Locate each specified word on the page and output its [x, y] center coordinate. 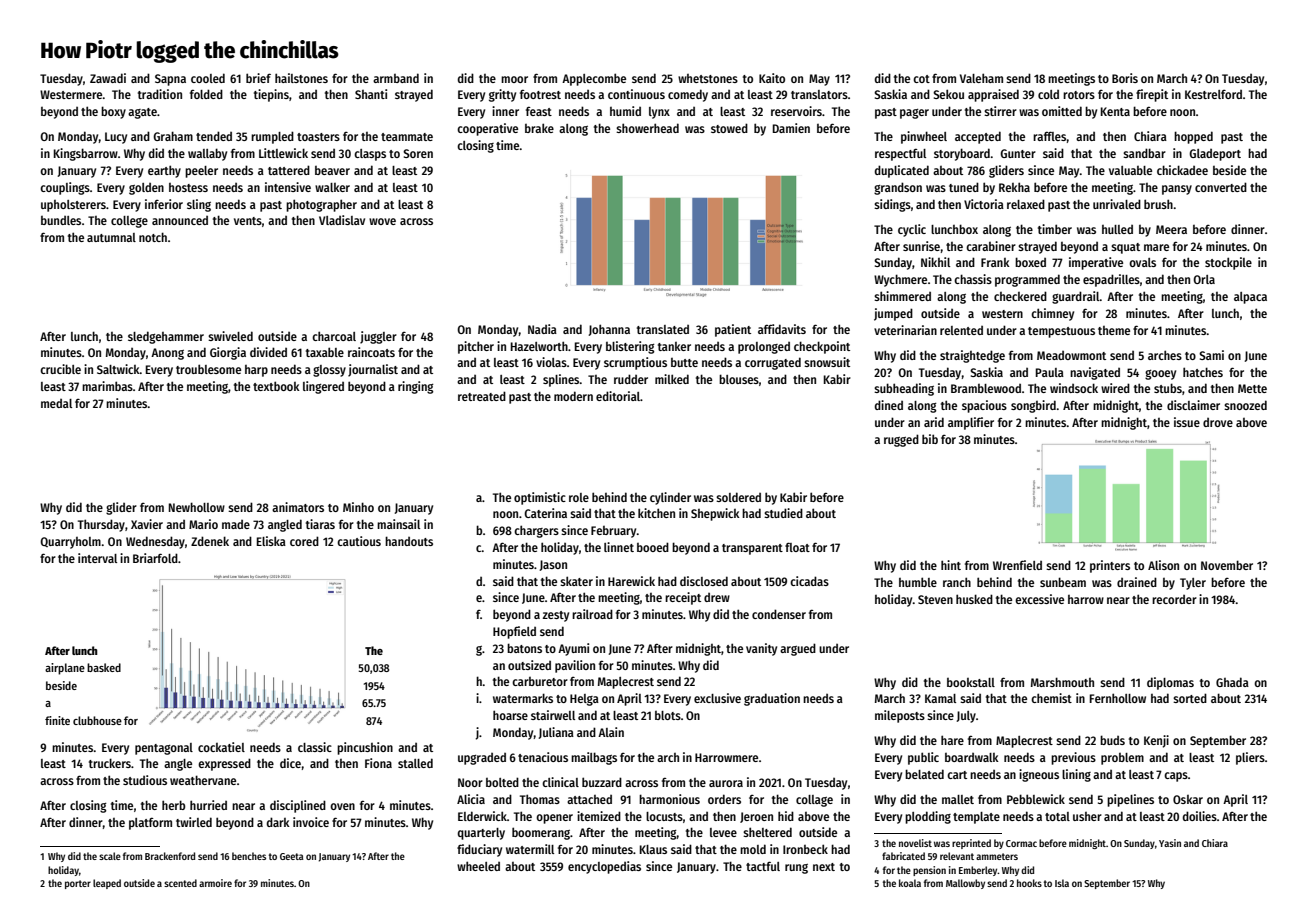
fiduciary [479, 850]
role [579, 497]
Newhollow [197, 507]
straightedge [972, 356]
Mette [1252, 388]
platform [150, 823]
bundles [61, 220]
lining [1076, 775]
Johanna [609, 330]
